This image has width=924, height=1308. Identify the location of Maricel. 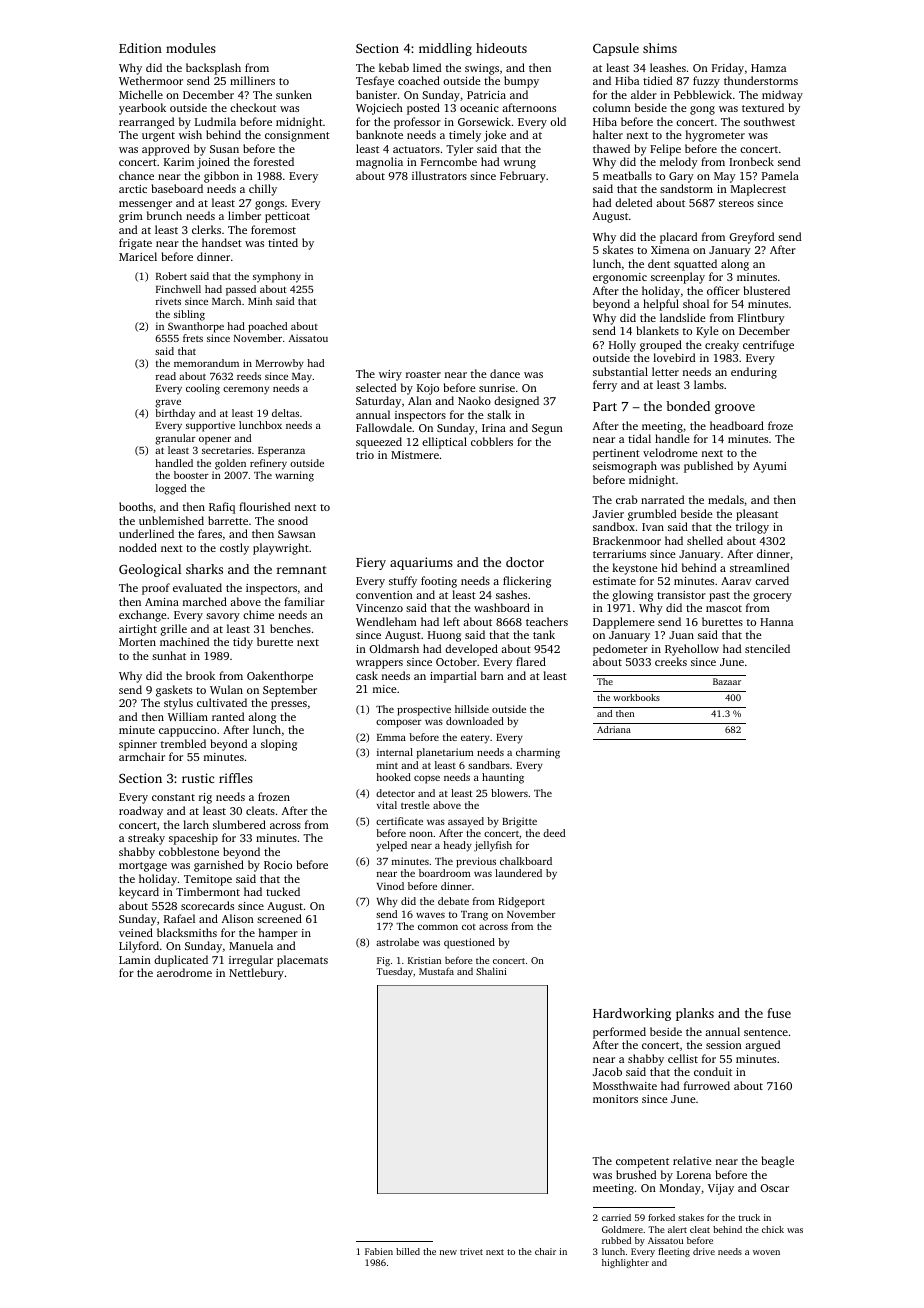
(138, 256).
